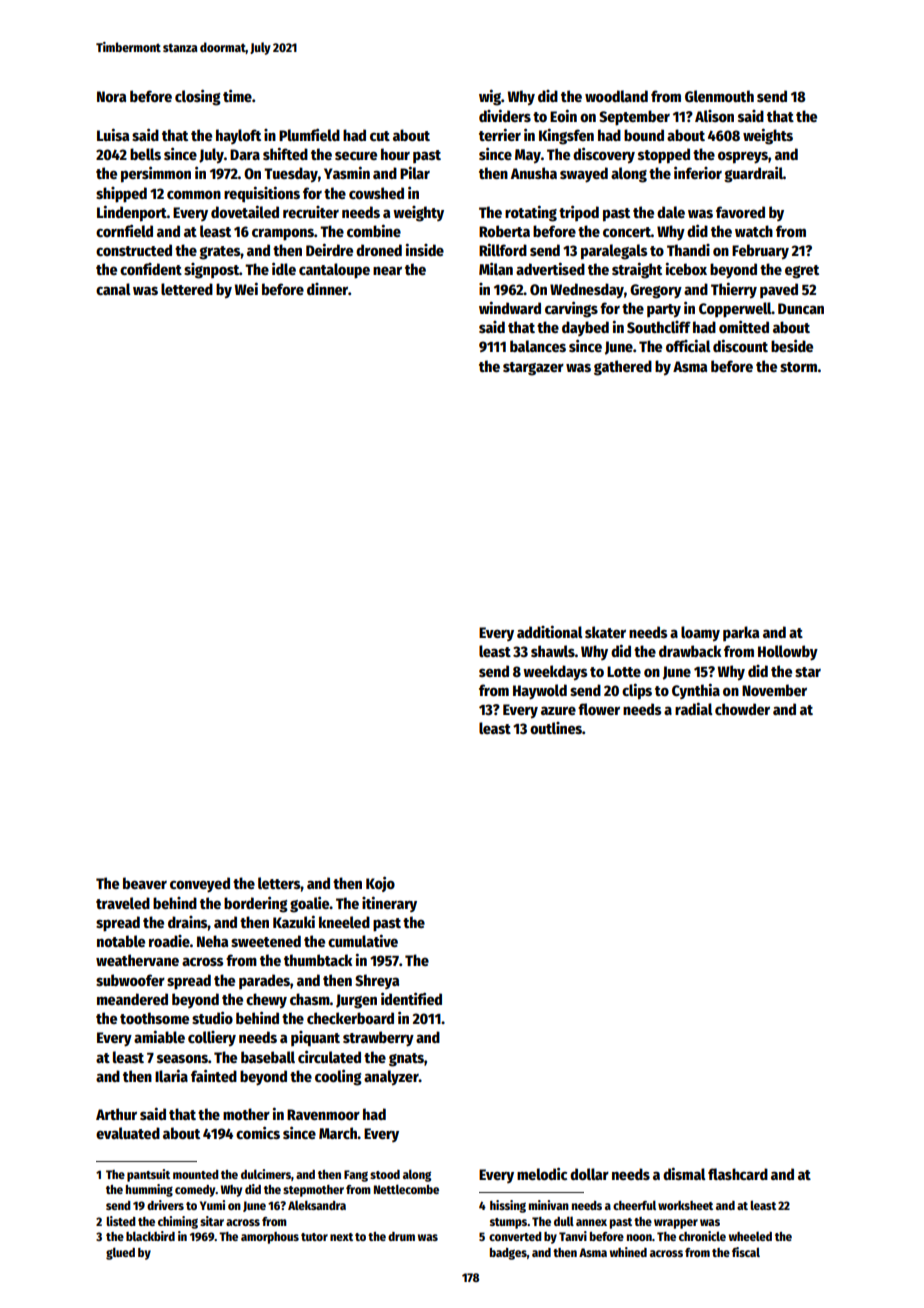  What do you see at coordinates (237, 95) in the screenshot?
I see `time` at bounding box center [237, 95].
